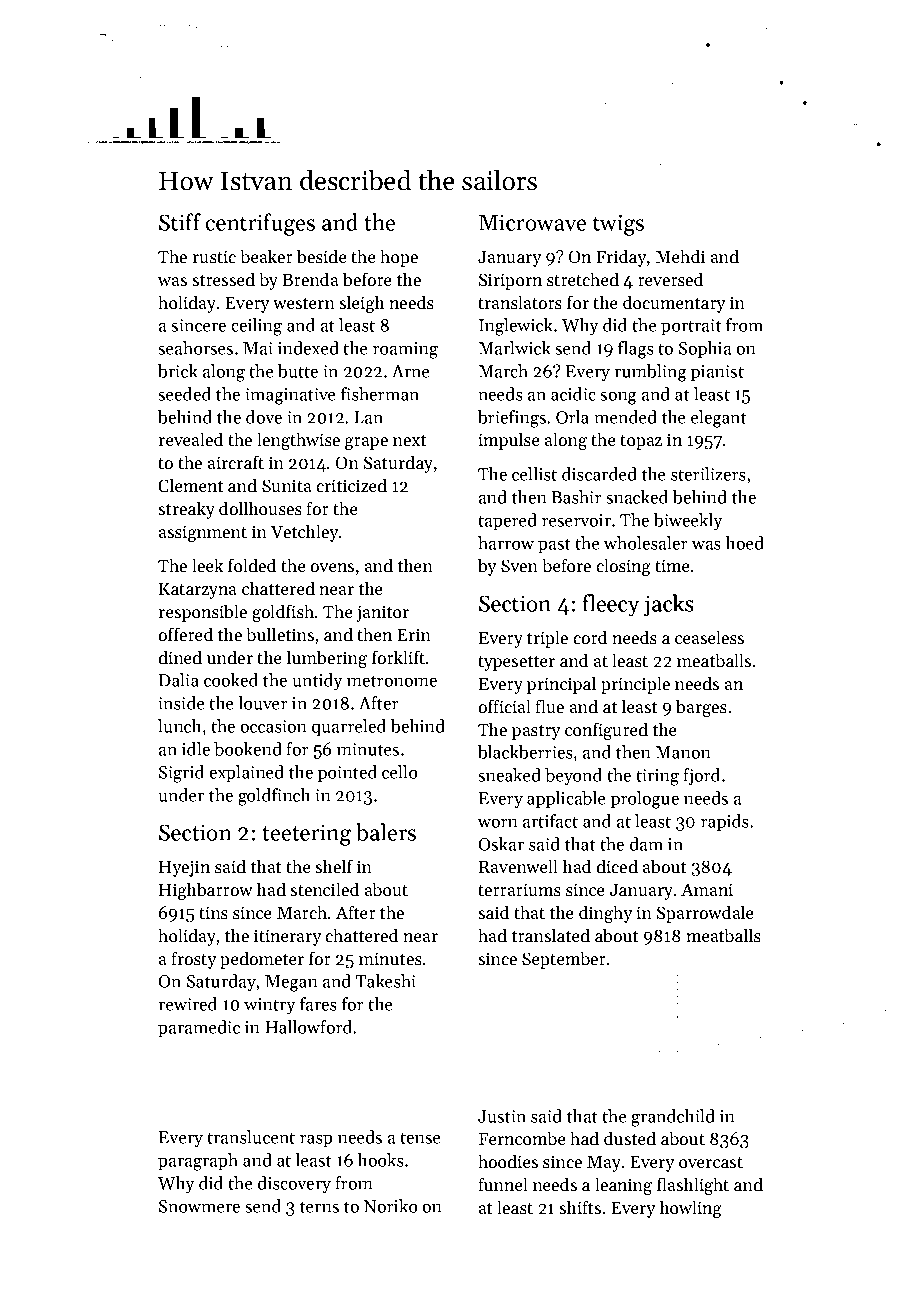 The image size is (924, 1311). Describe the element at coordinates (391, 1206) in the screenshot. I see `Noriko` at that location.
